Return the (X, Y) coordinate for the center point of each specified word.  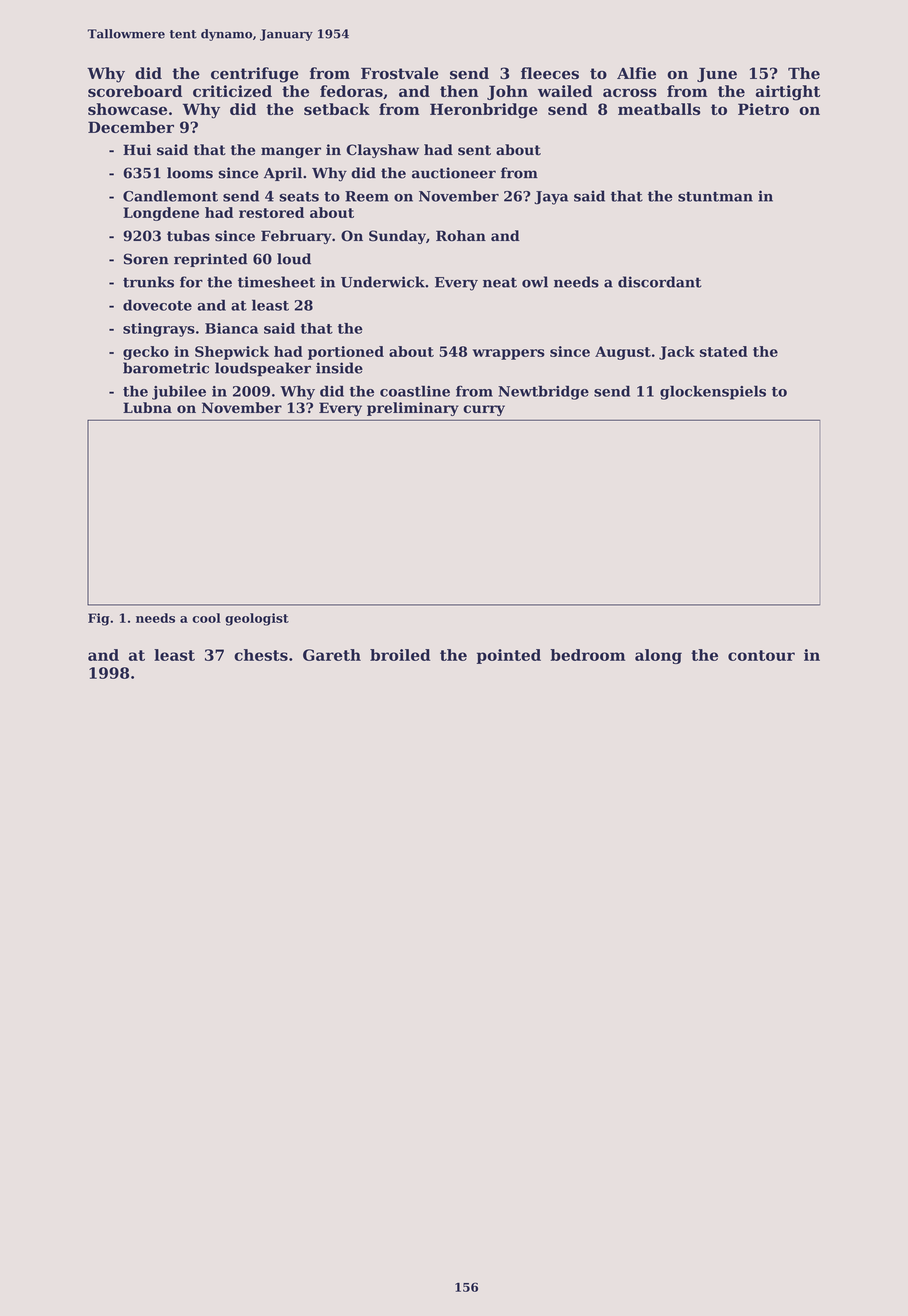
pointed (509, 656)
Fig (99, 619)
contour (761, 655)
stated (724, 351)
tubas (188, 236)
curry (484, 410)
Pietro (763, 109)
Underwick (383, 282)
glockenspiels (713, 392)
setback (337, 109)
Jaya (551, 198)
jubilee (179, 392)
